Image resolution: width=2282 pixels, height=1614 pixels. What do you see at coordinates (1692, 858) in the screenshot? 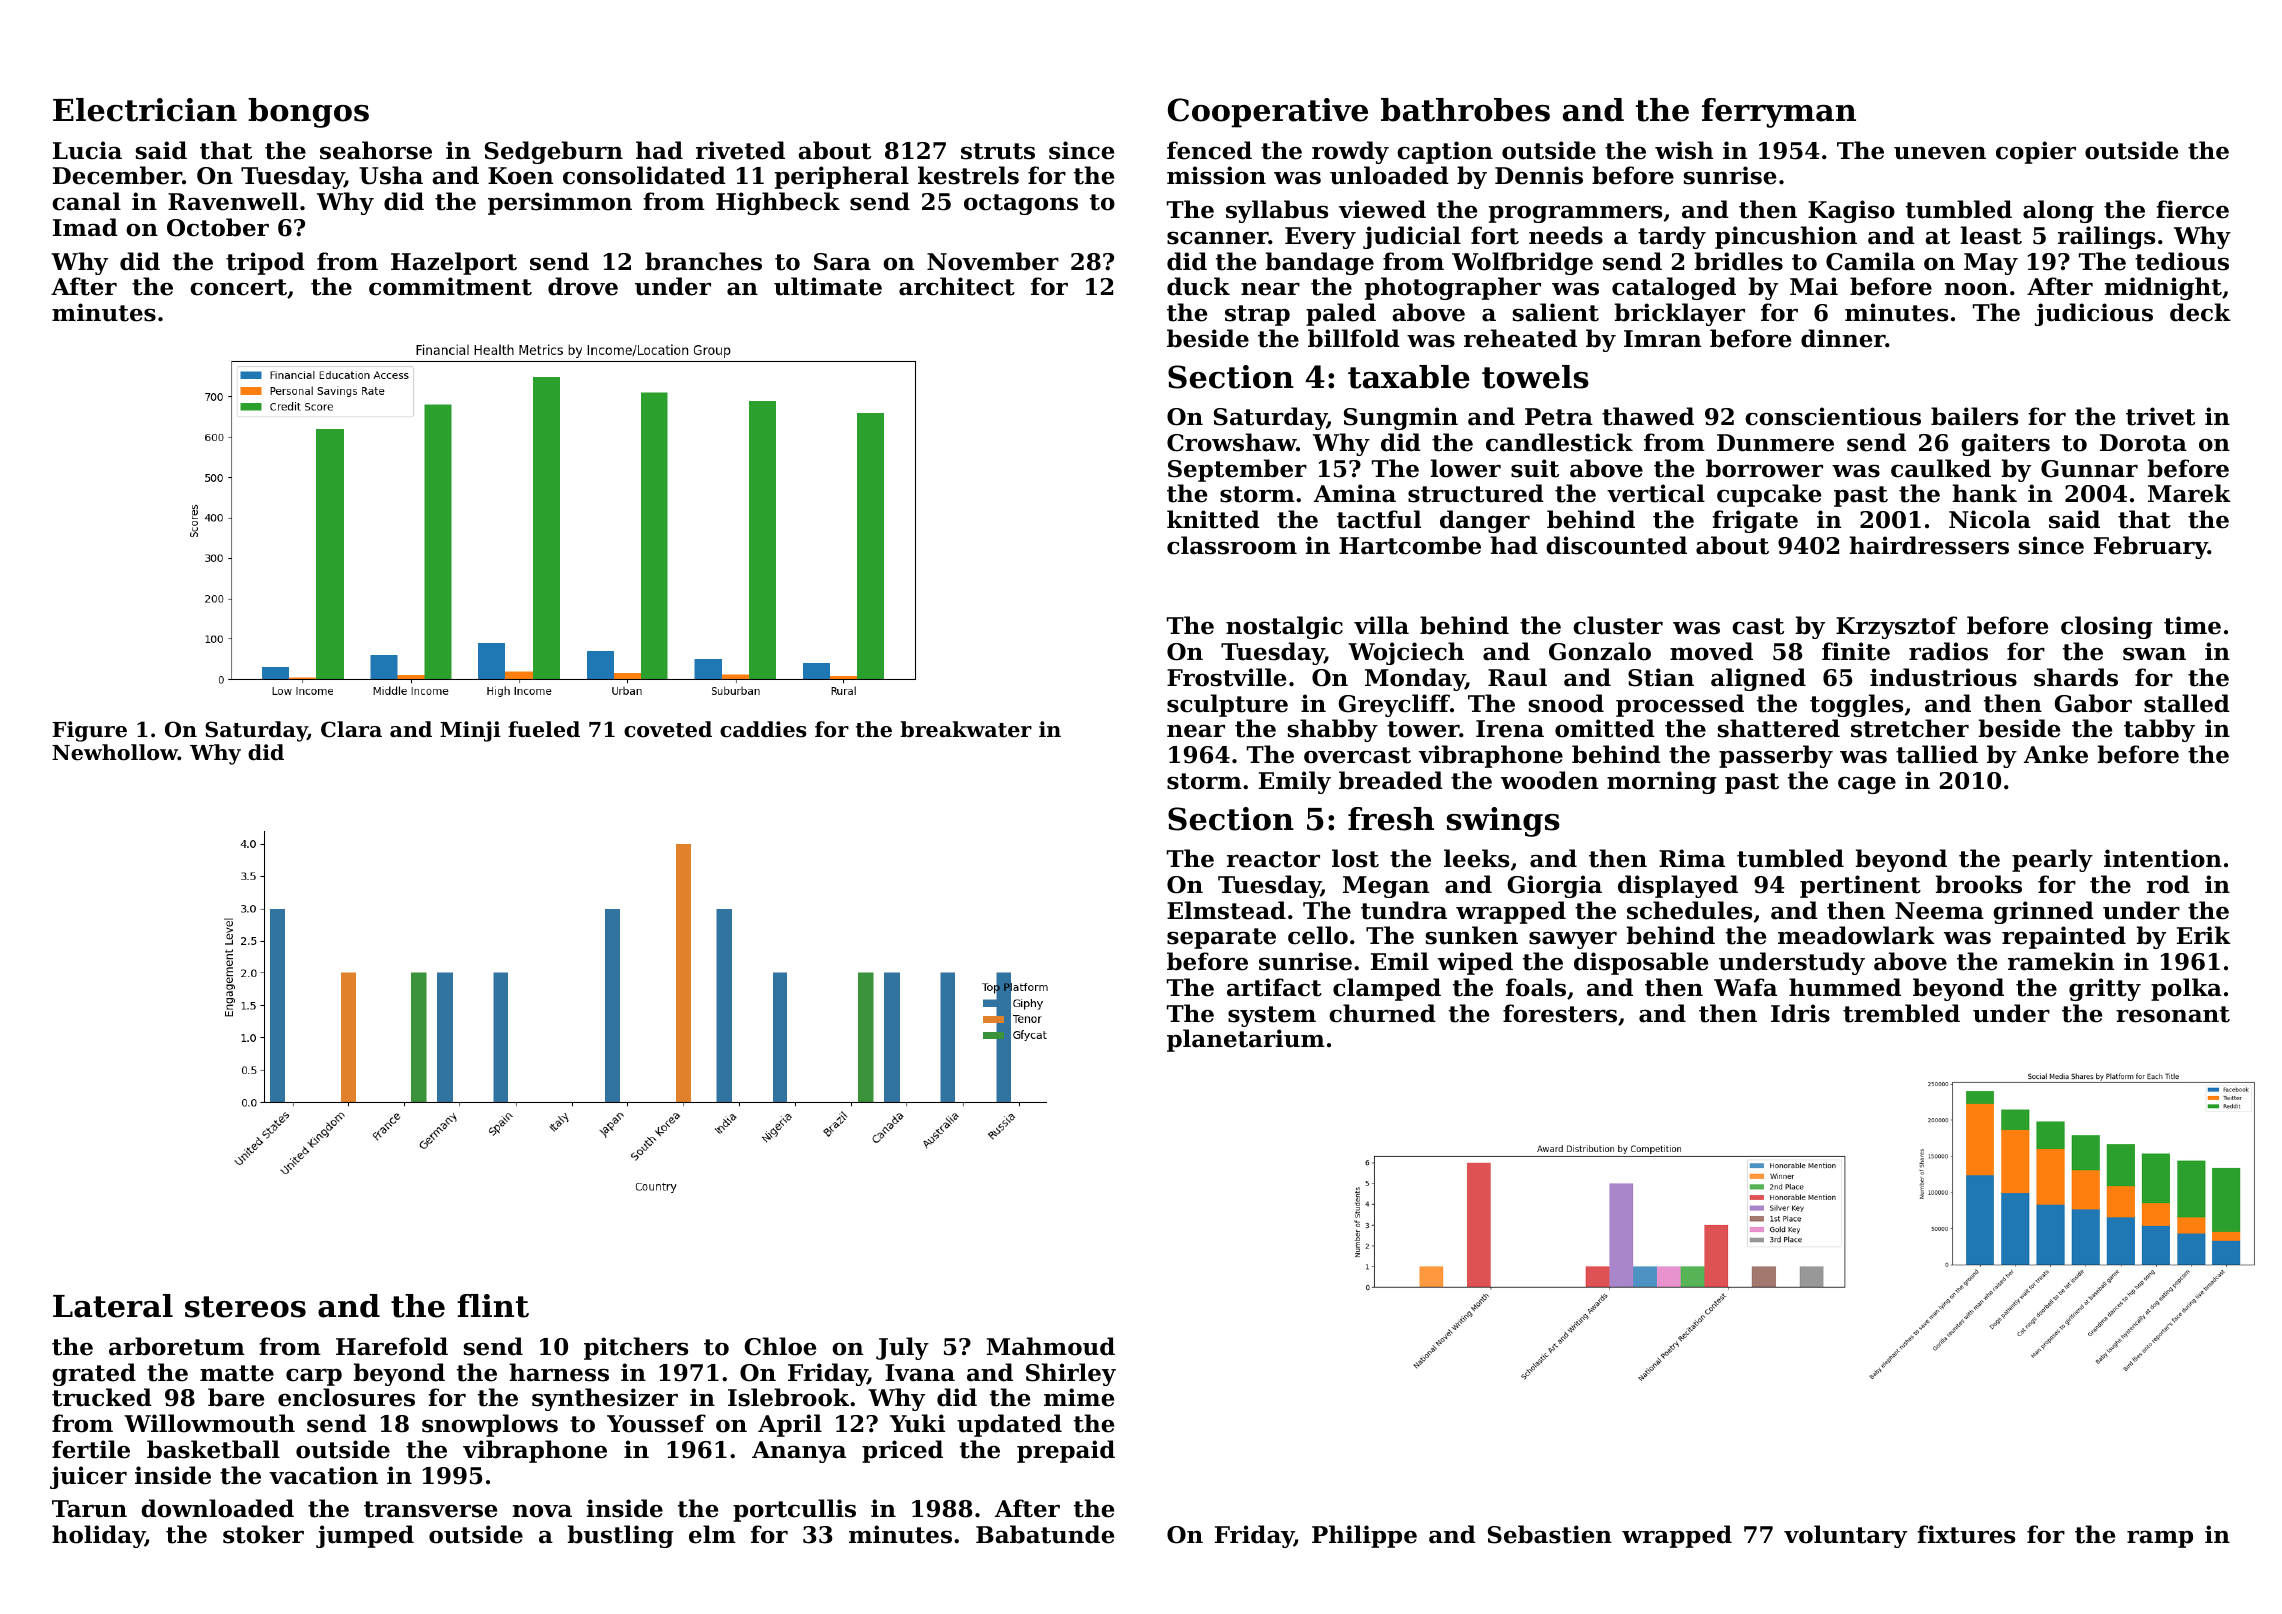
I see `Rima` at bounding box center [1692, 858].
